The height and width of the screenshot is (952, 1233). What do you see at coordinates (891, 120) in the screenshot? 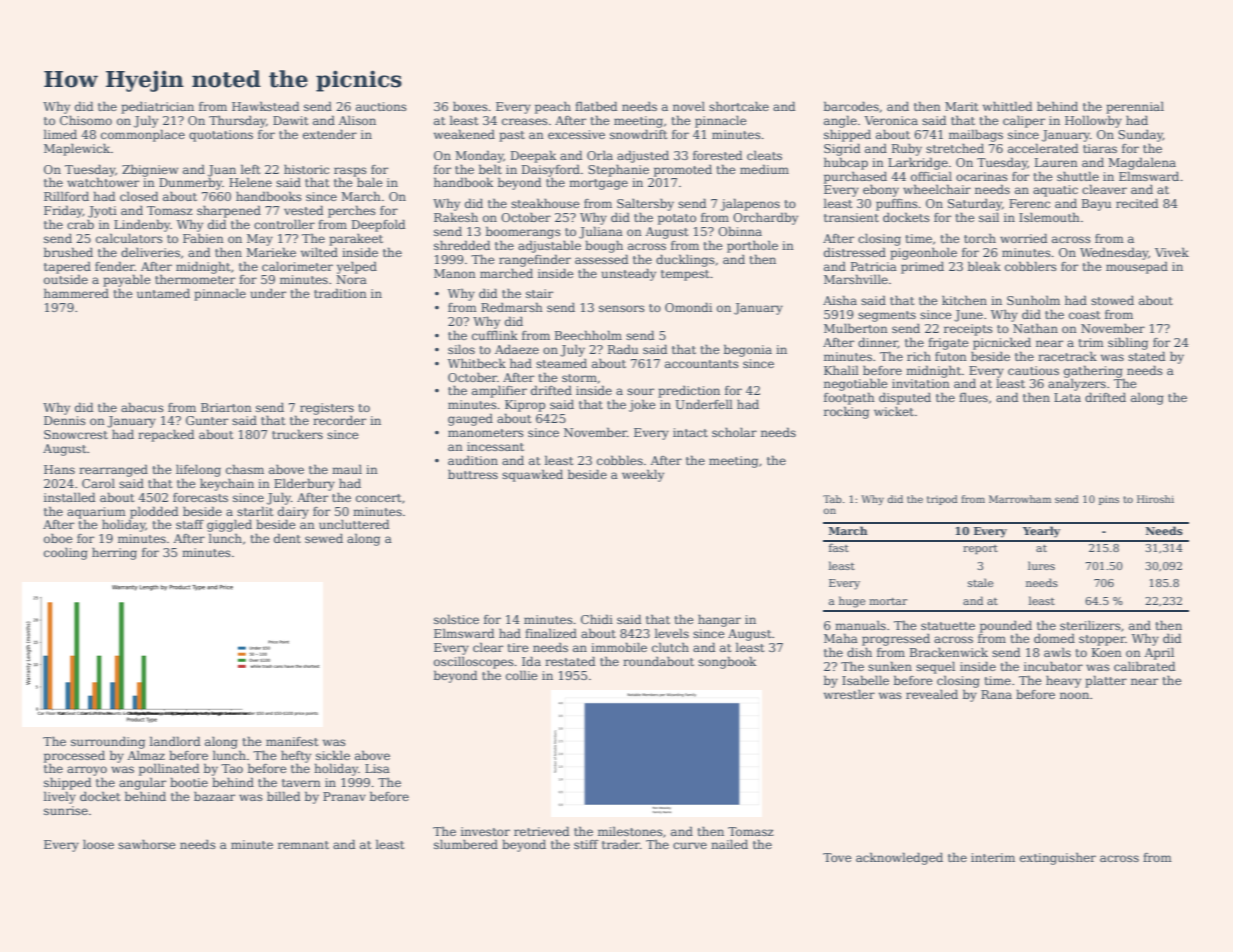
I see `Veronica` at bounding box center [891, 120].
